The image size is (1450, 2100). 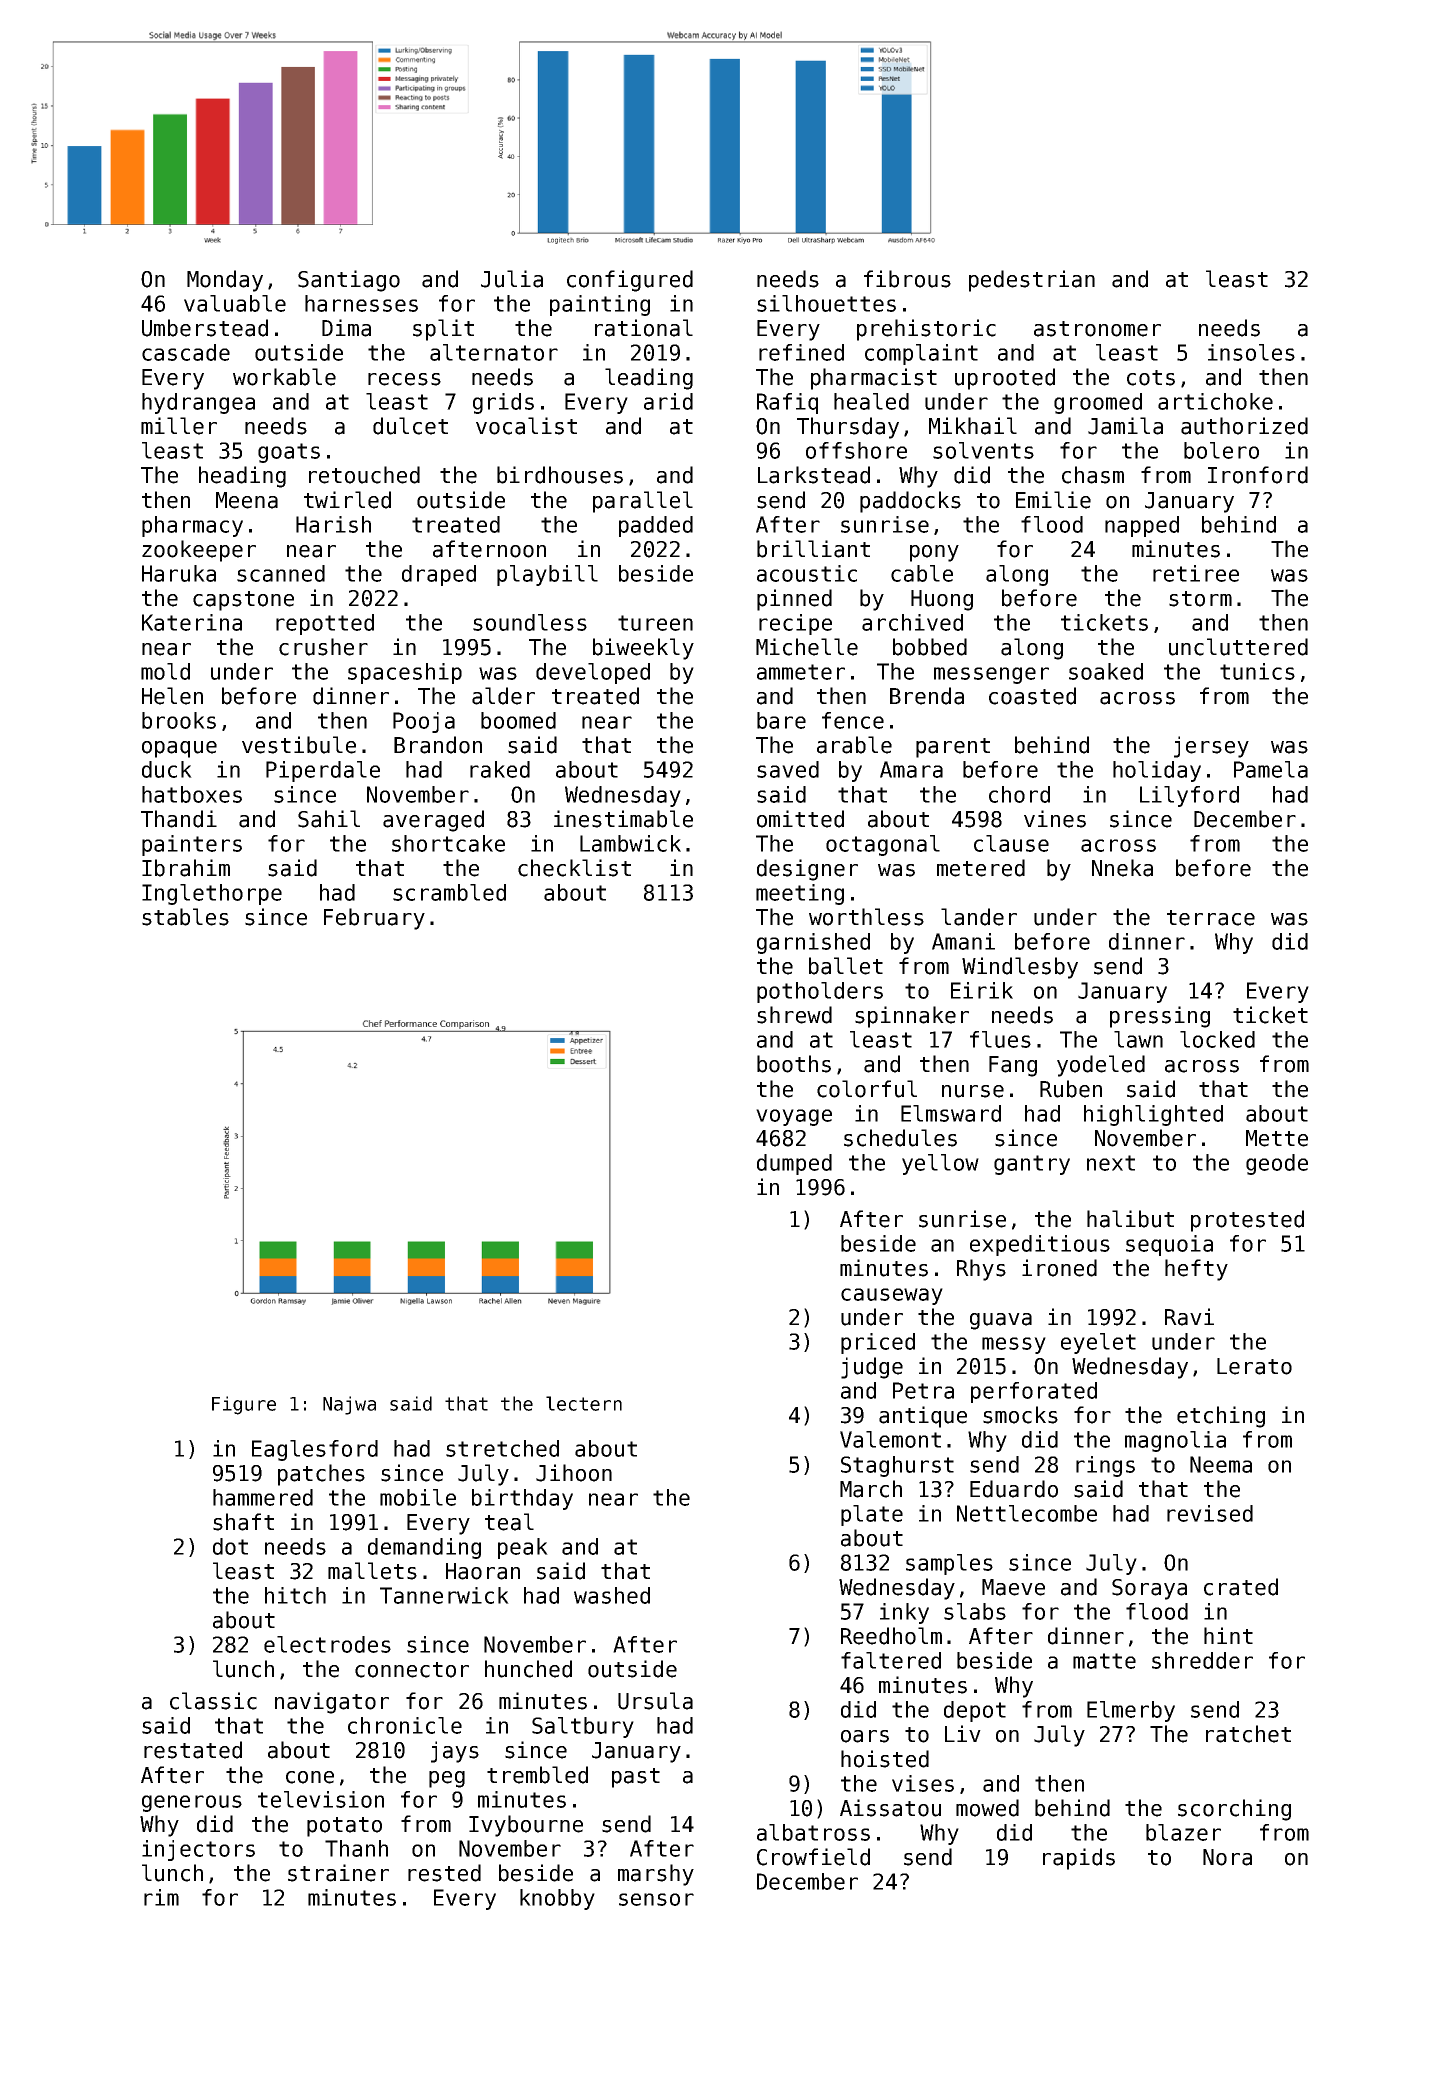 I want to click on stables, so click(x=185, y=917).
